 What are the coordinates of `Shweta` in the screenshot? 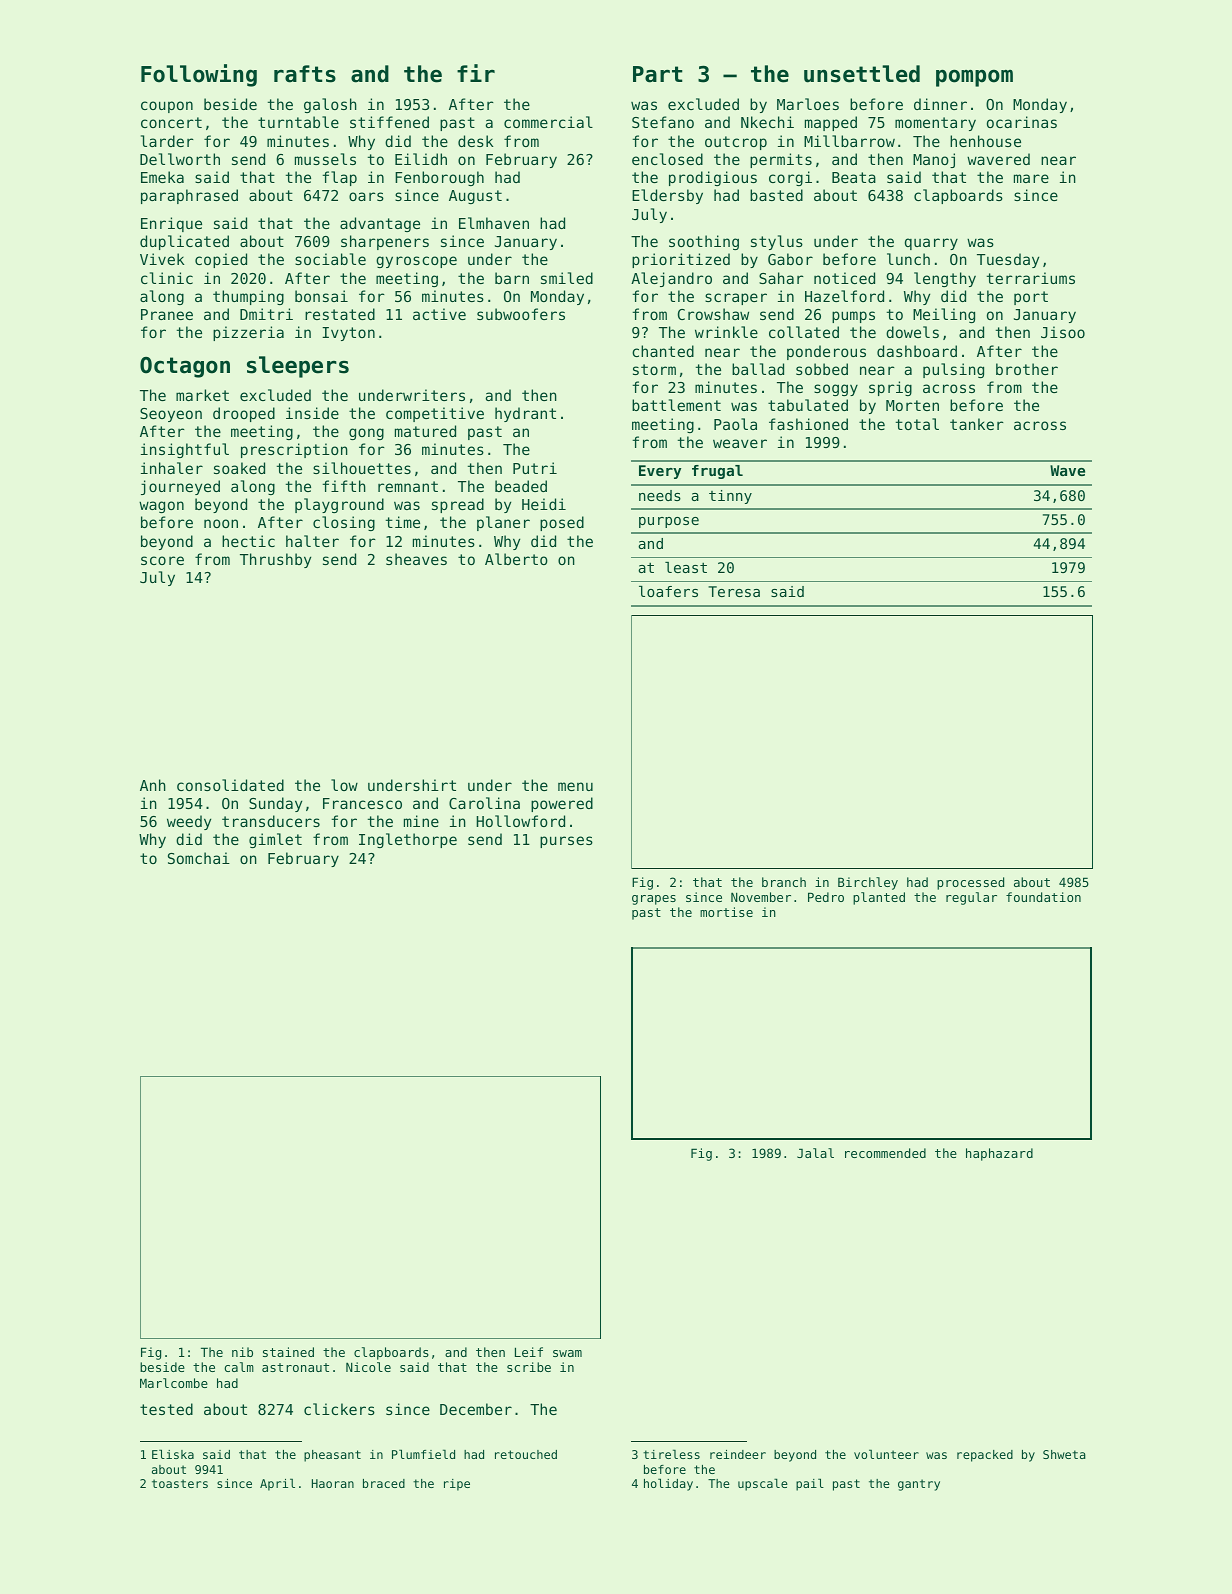 It's located at (1064, 1454).
